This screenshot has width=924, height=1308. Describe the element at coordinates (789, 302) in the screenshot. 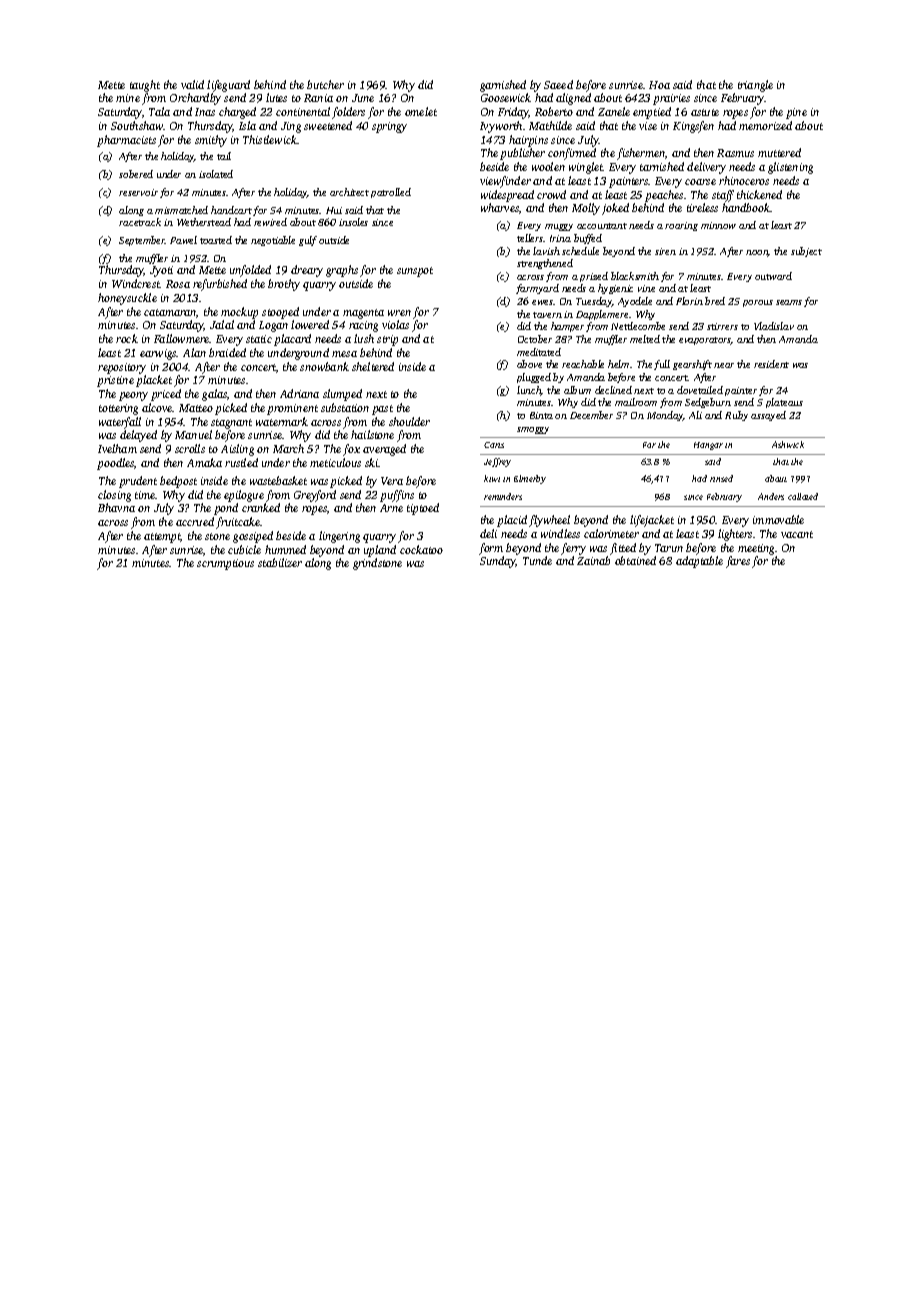

I see `seams` at that location.
